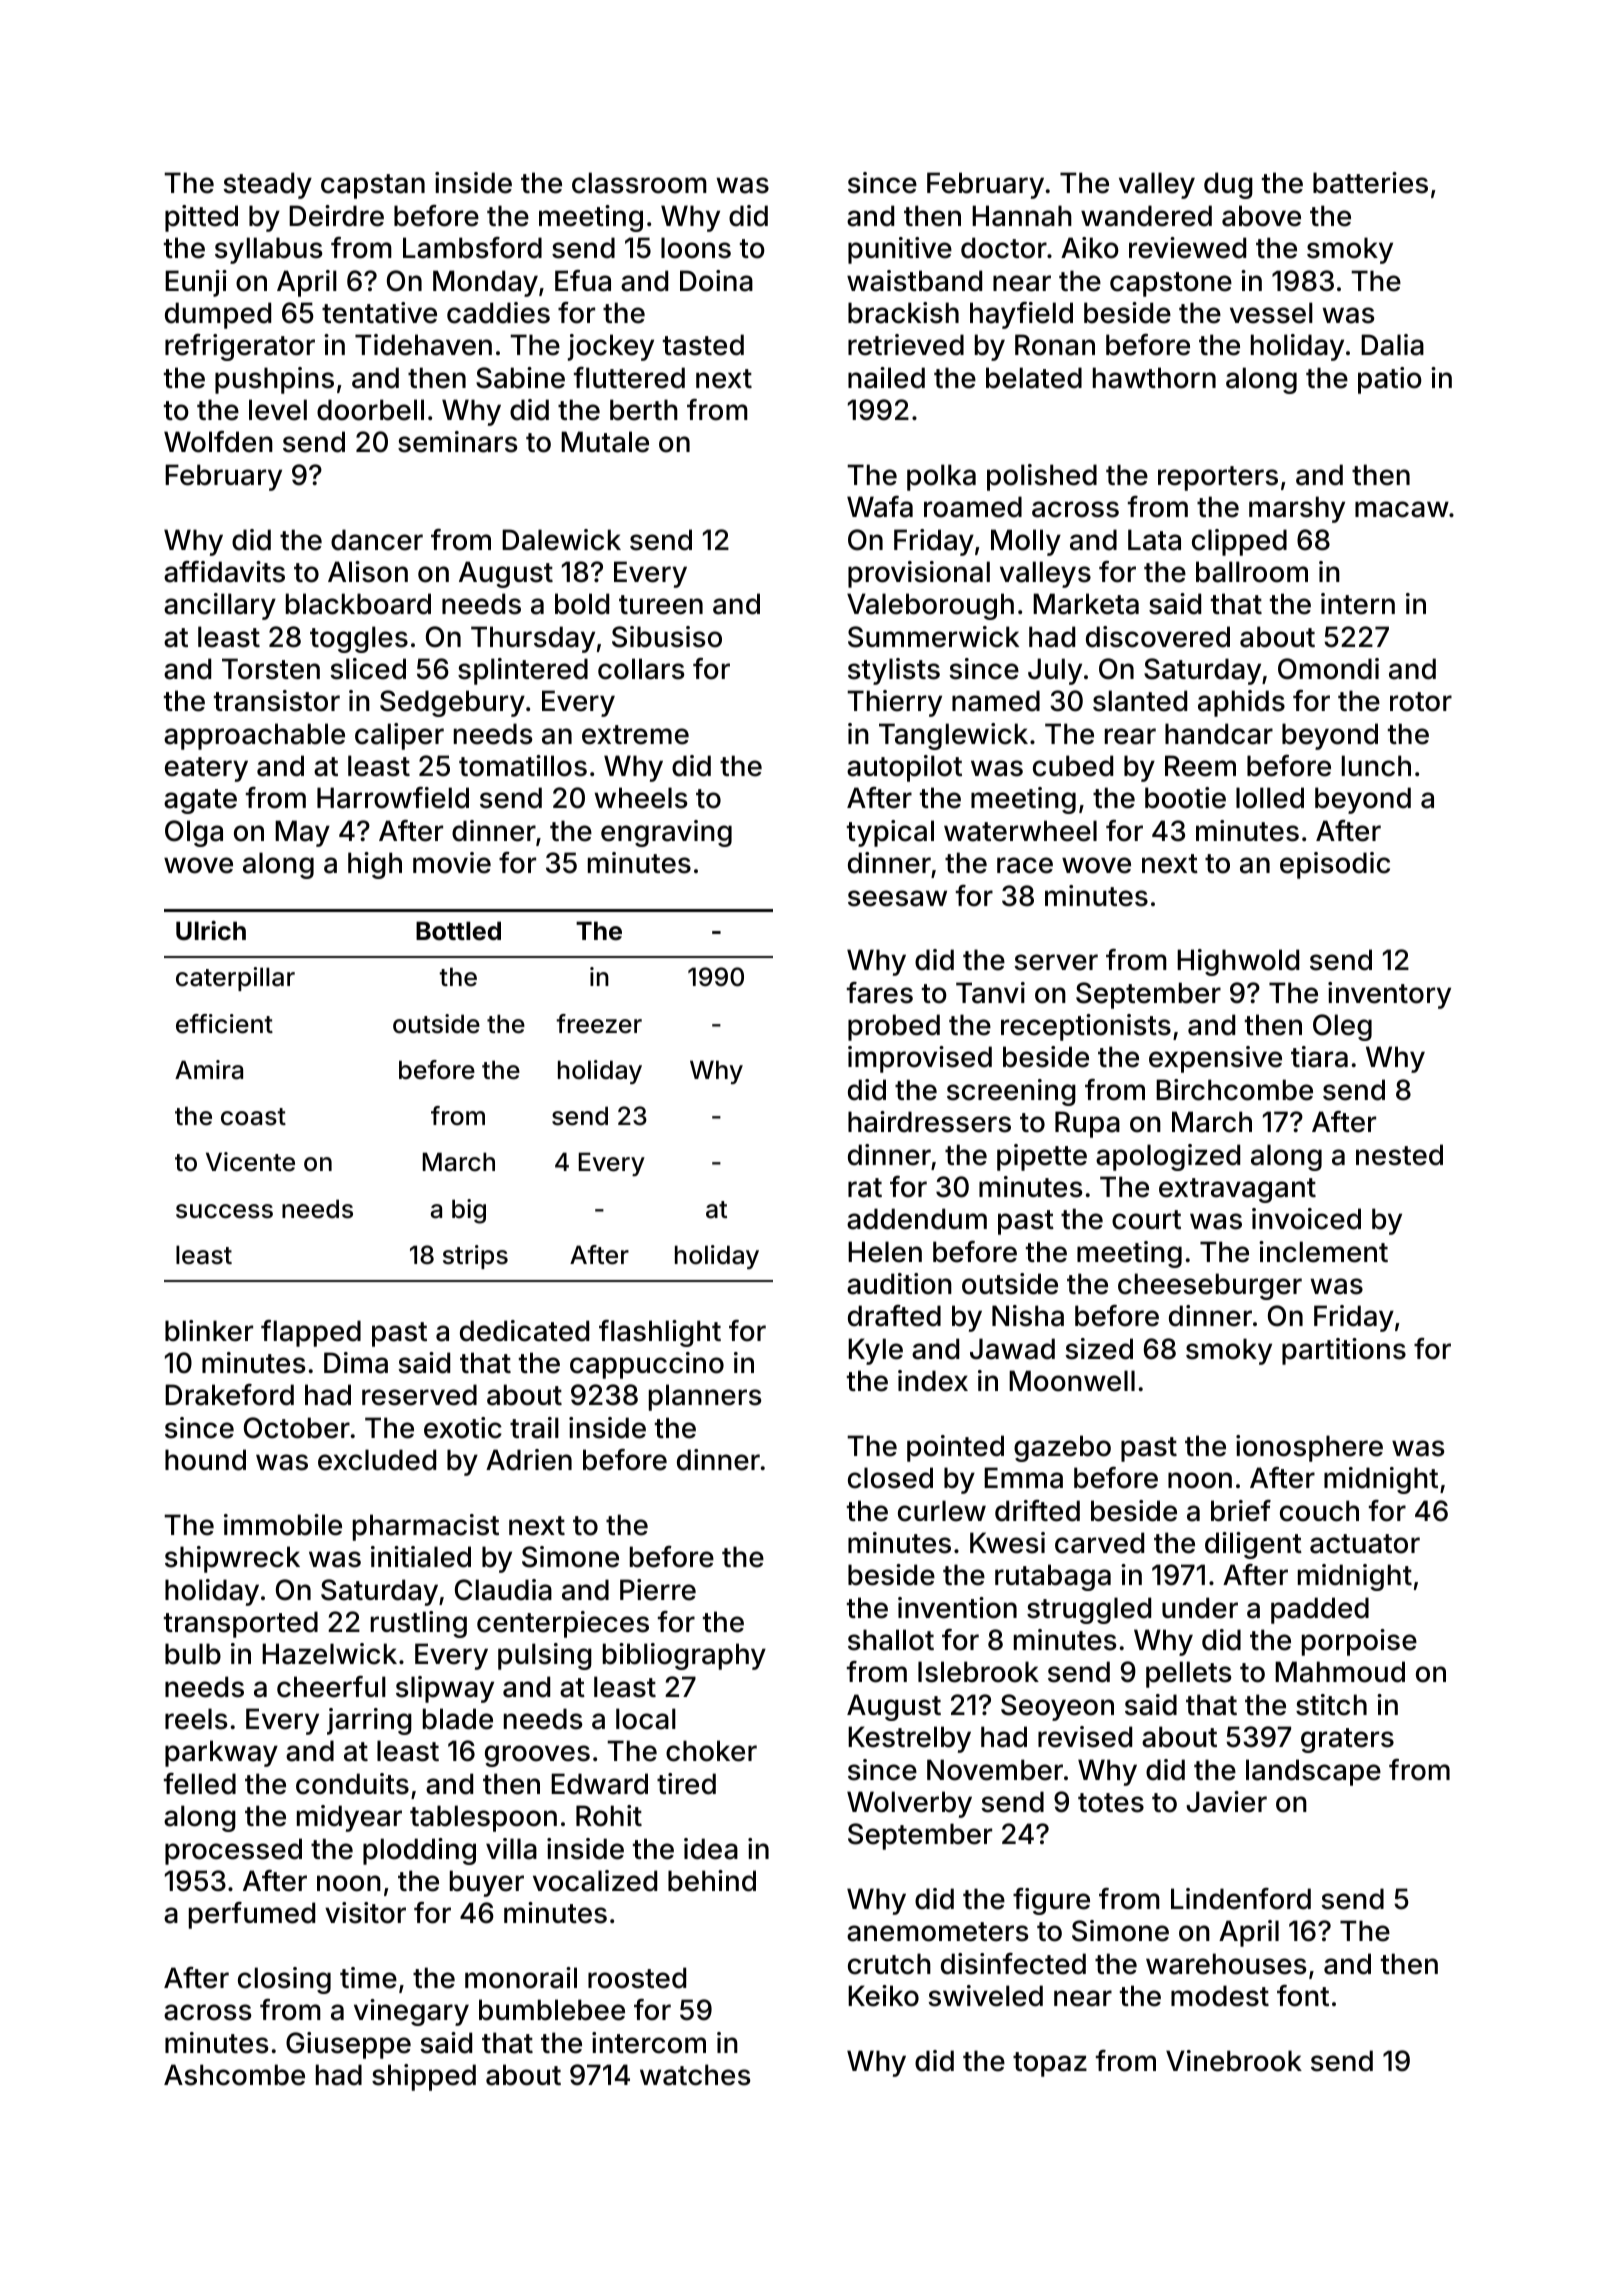 This screenshot has height=2292, width=1620. What do you see at coordinates (424, 2077) in the screenshot?
I see `shipped` at bounding box center [424, 2077].
